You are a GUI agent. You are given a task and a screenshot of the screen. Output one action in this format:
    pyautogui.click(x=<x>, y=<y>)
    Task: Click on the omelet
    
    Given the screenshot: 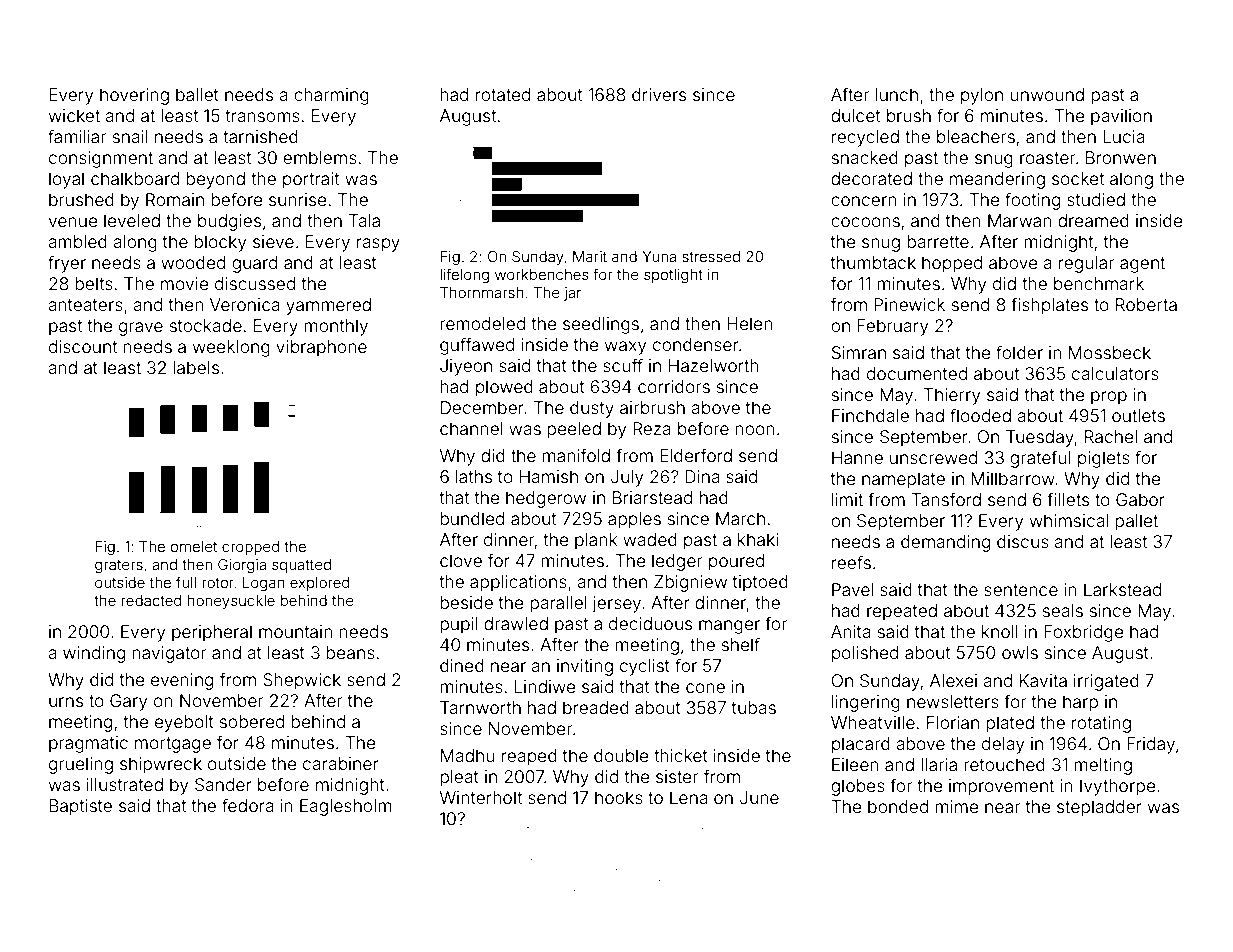 What is the action you would take?
    pyautogui.click(x=194, y=546)
